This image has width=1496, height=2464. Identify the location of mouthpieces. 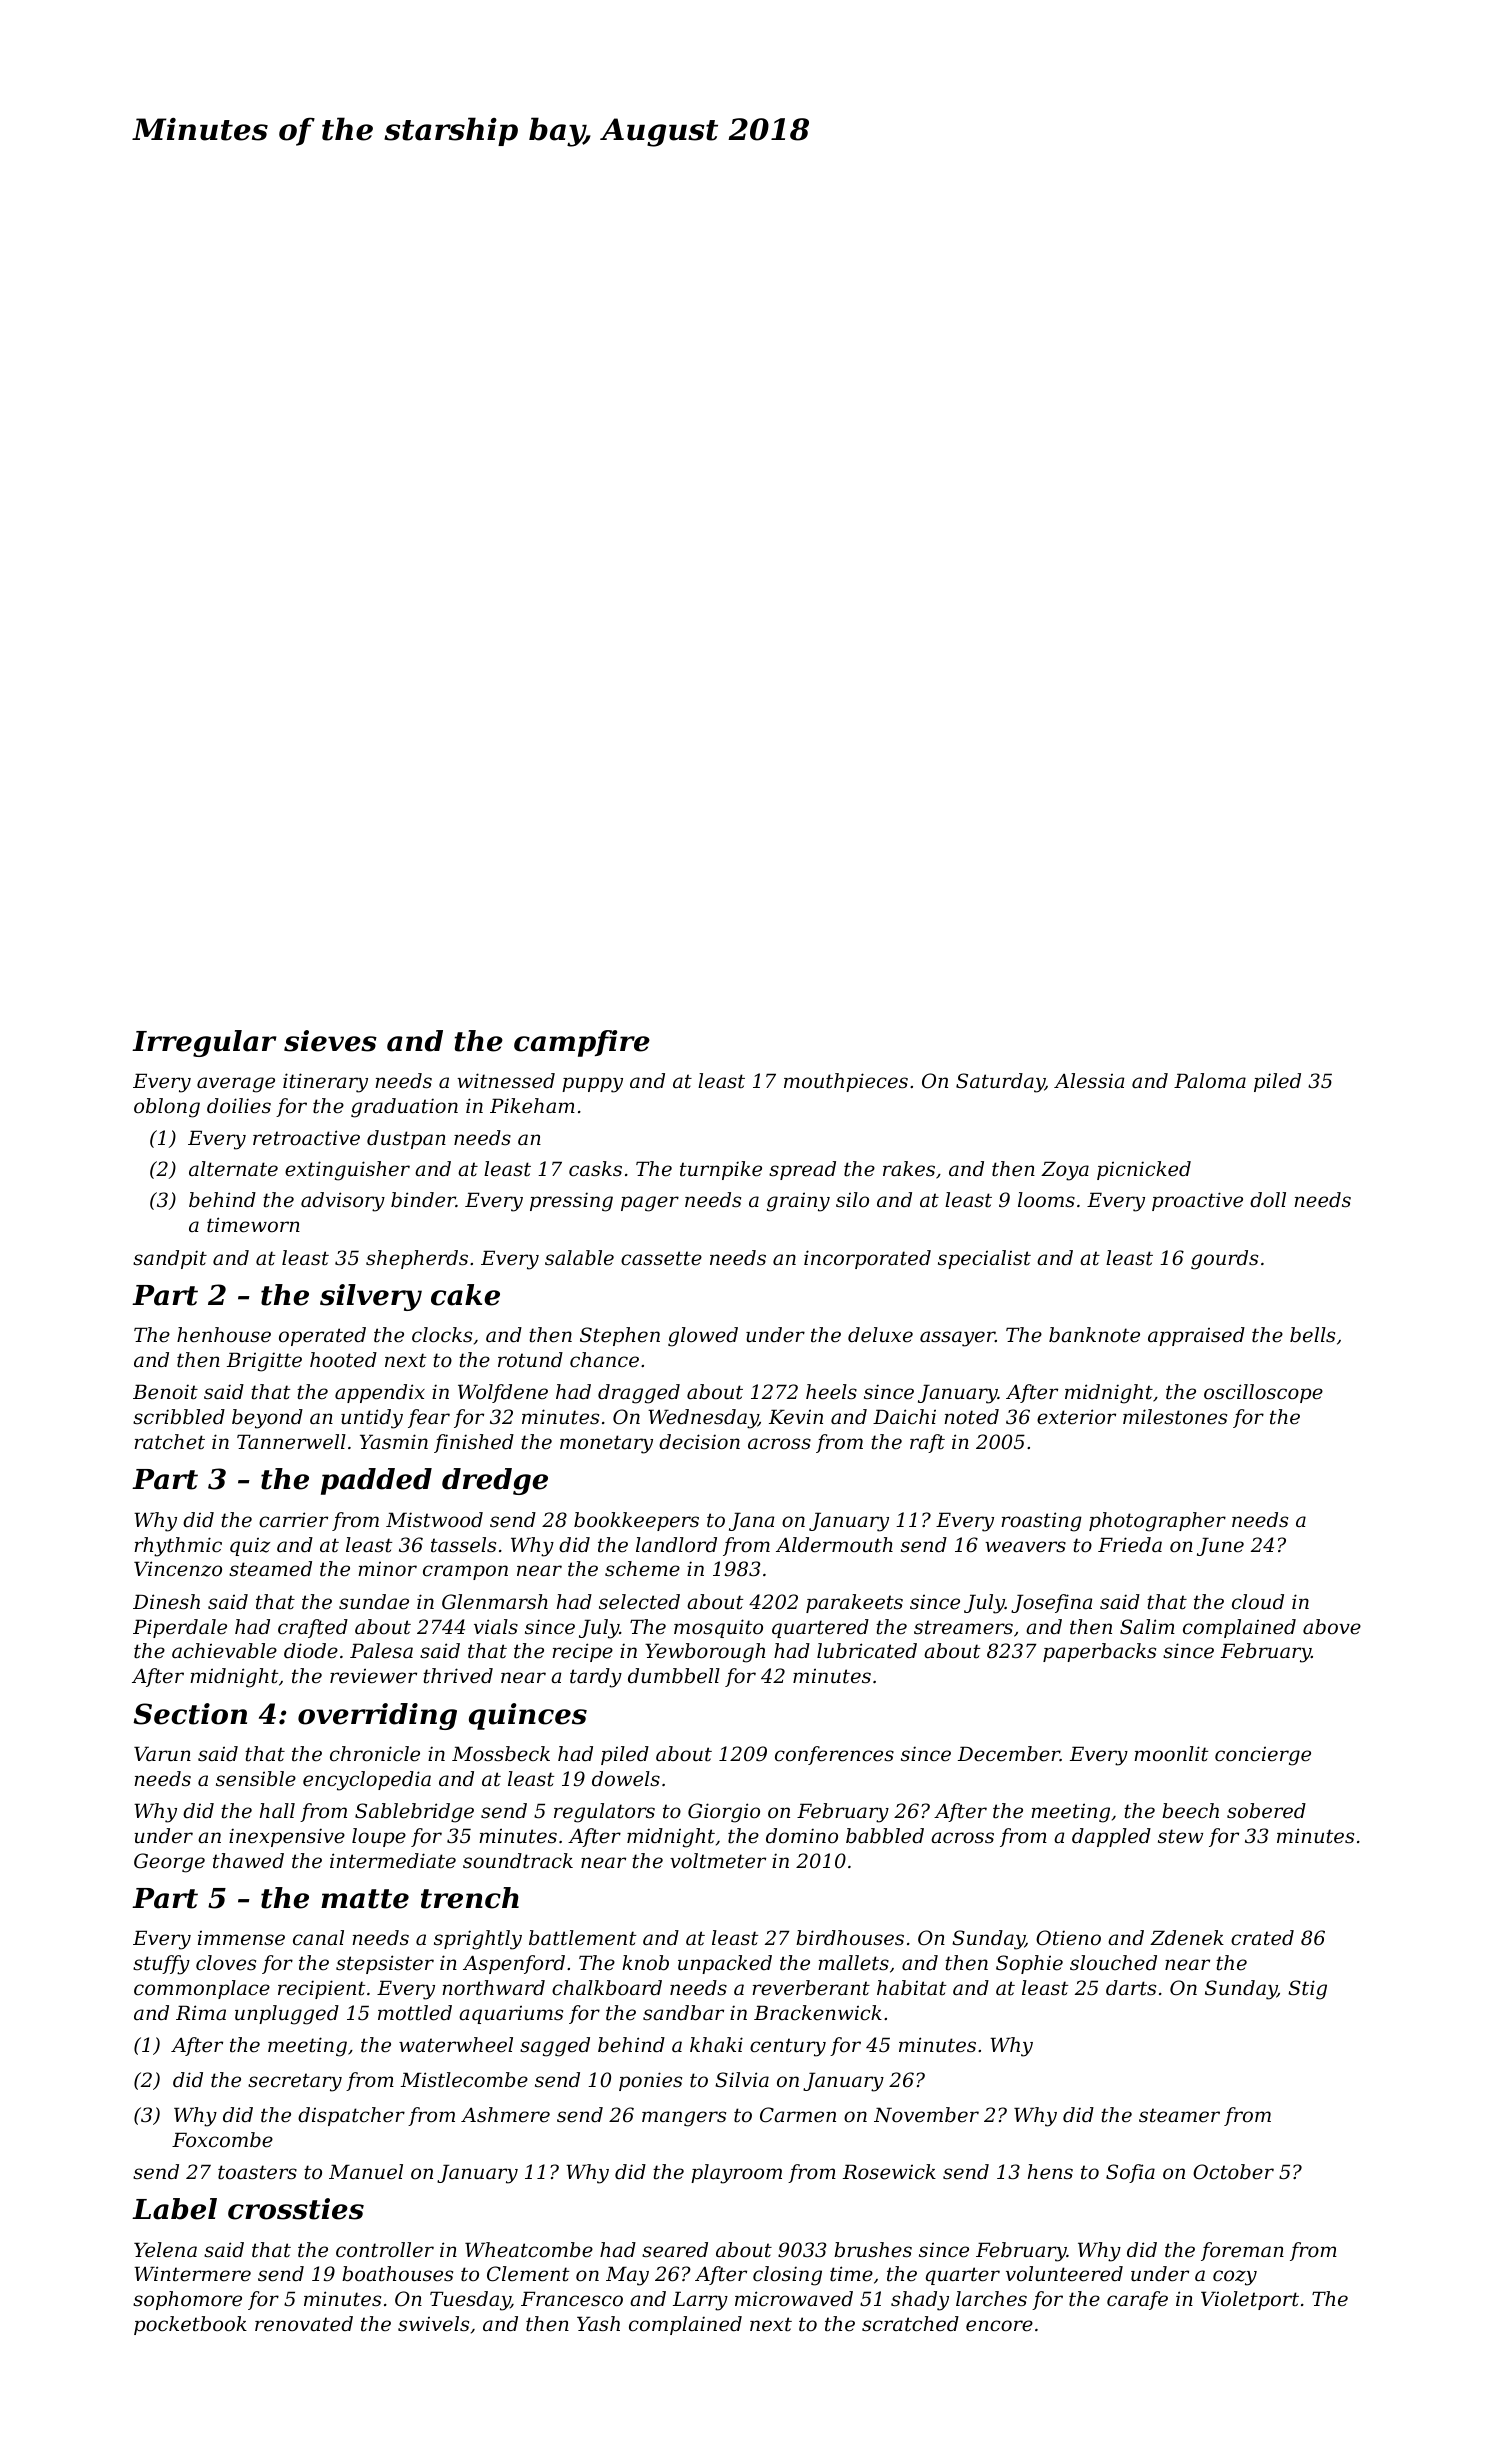
(846, 1082).
